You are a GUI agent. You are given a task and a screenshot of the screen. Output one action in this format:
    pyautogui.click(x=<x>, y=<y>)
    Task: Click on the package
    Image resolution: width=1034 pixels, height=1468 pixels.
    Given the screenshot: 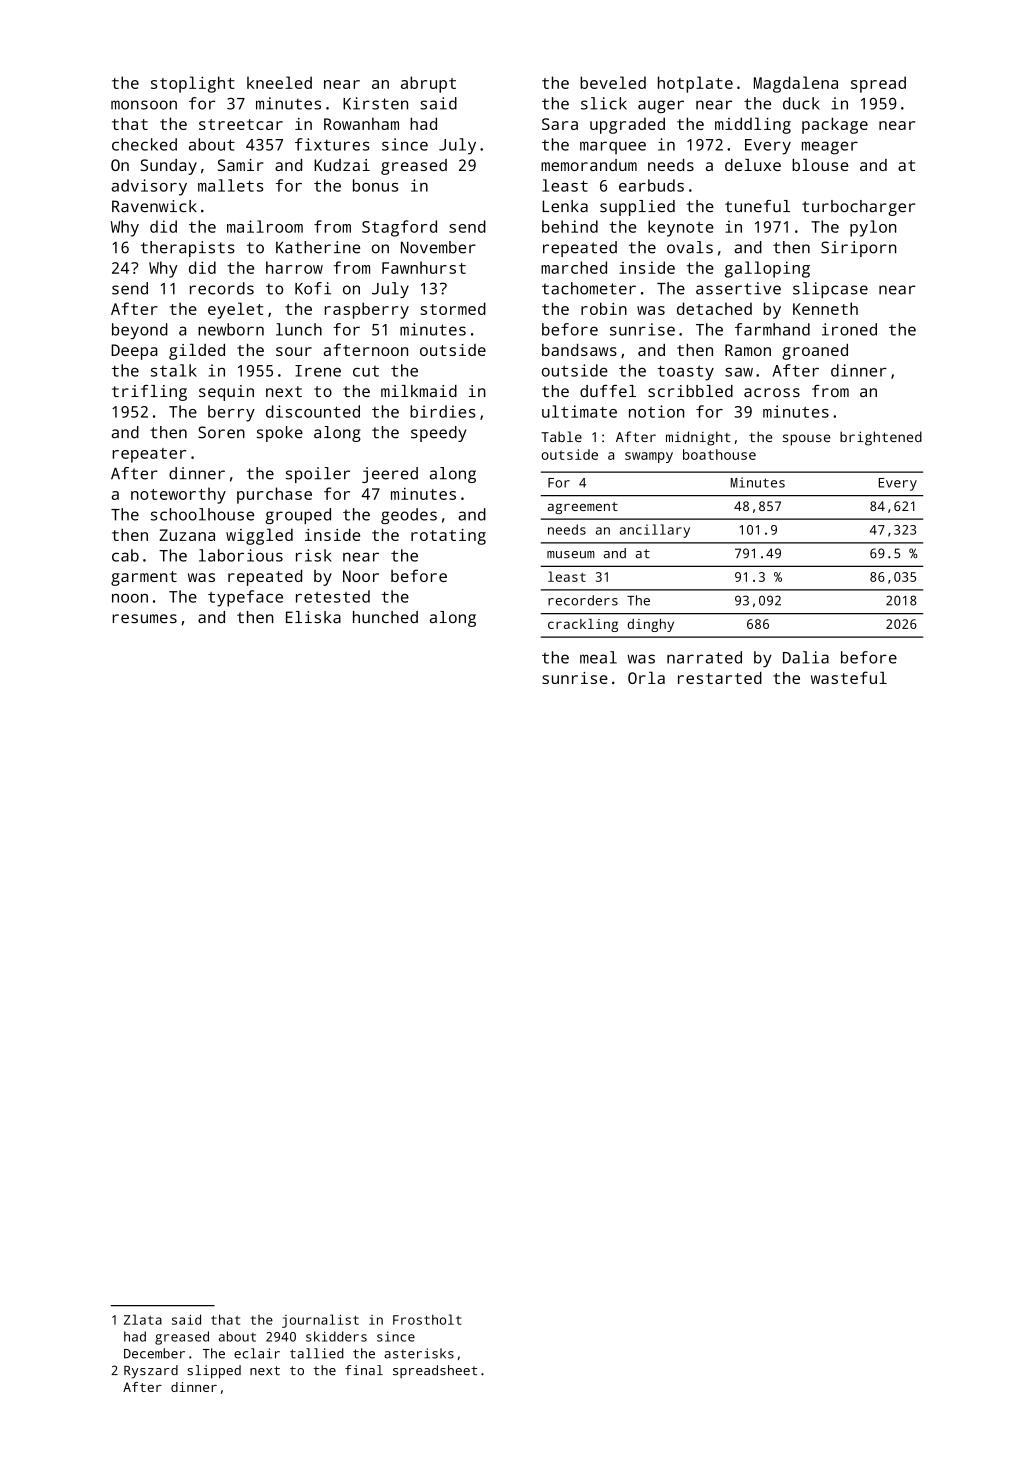 What is the action you would take?
    pyautogui.click(x=835, y=125)
